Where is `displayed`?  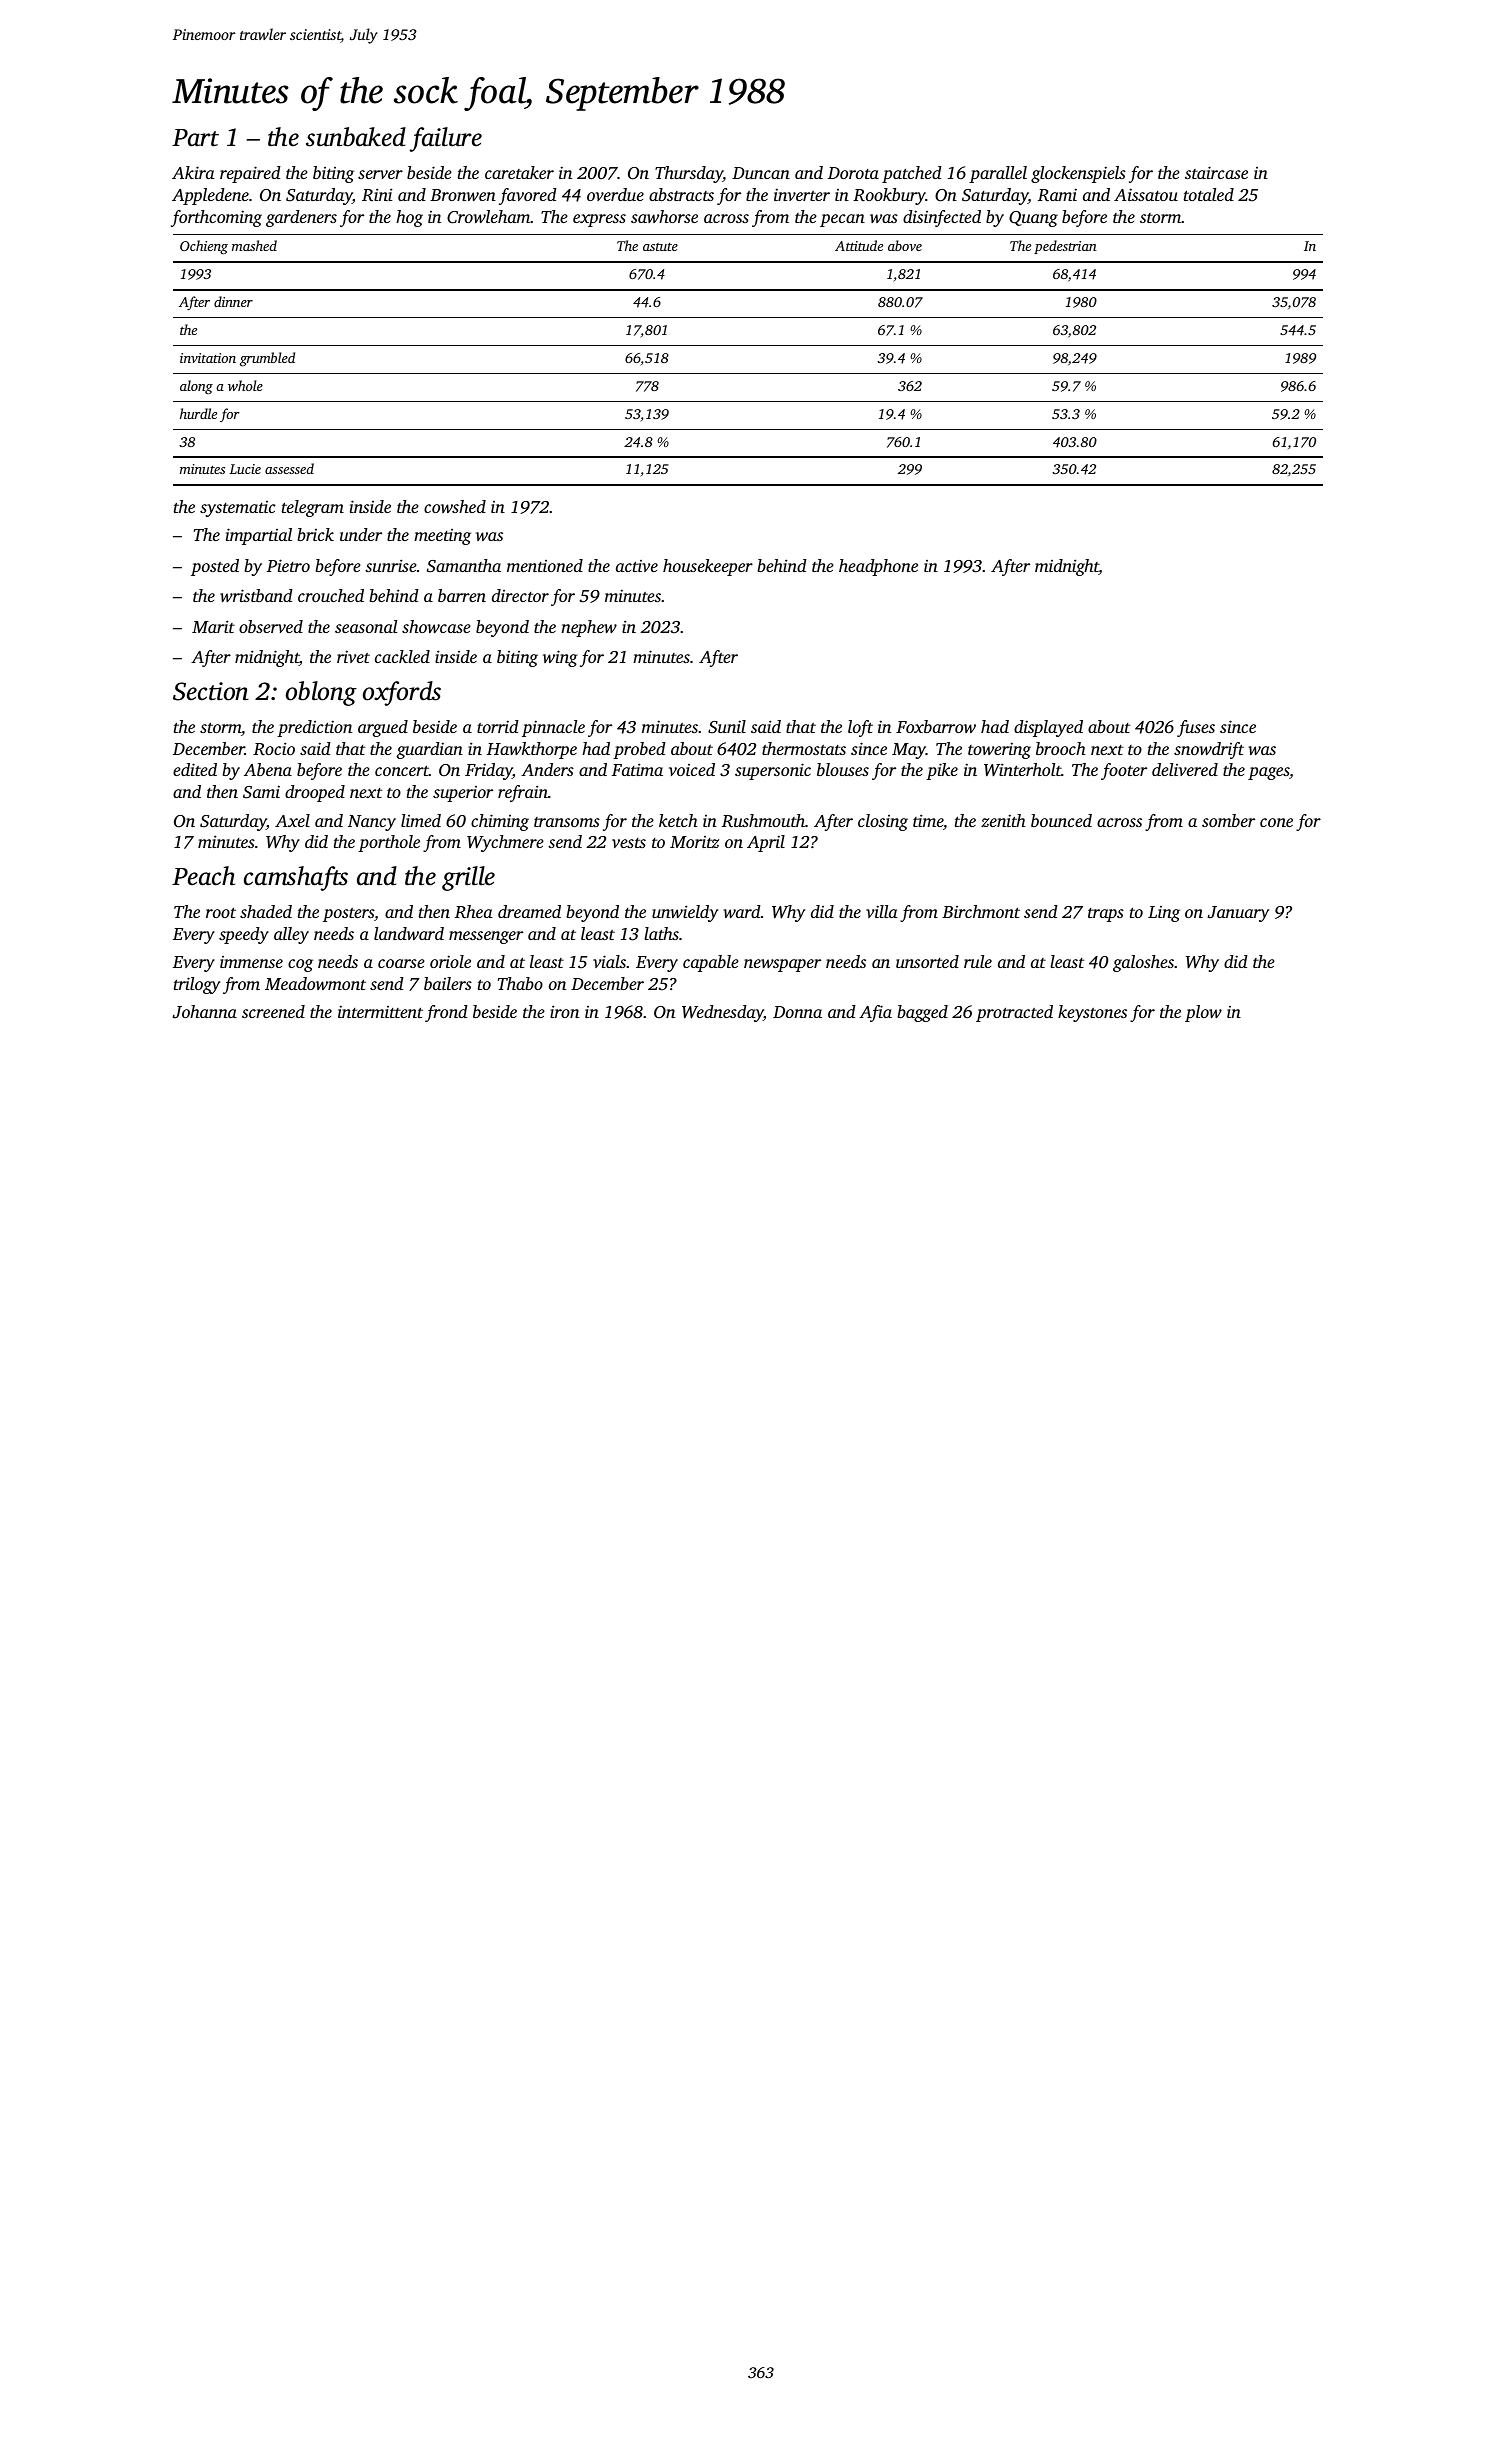
displayed is located at coordinates (1048, 728).
